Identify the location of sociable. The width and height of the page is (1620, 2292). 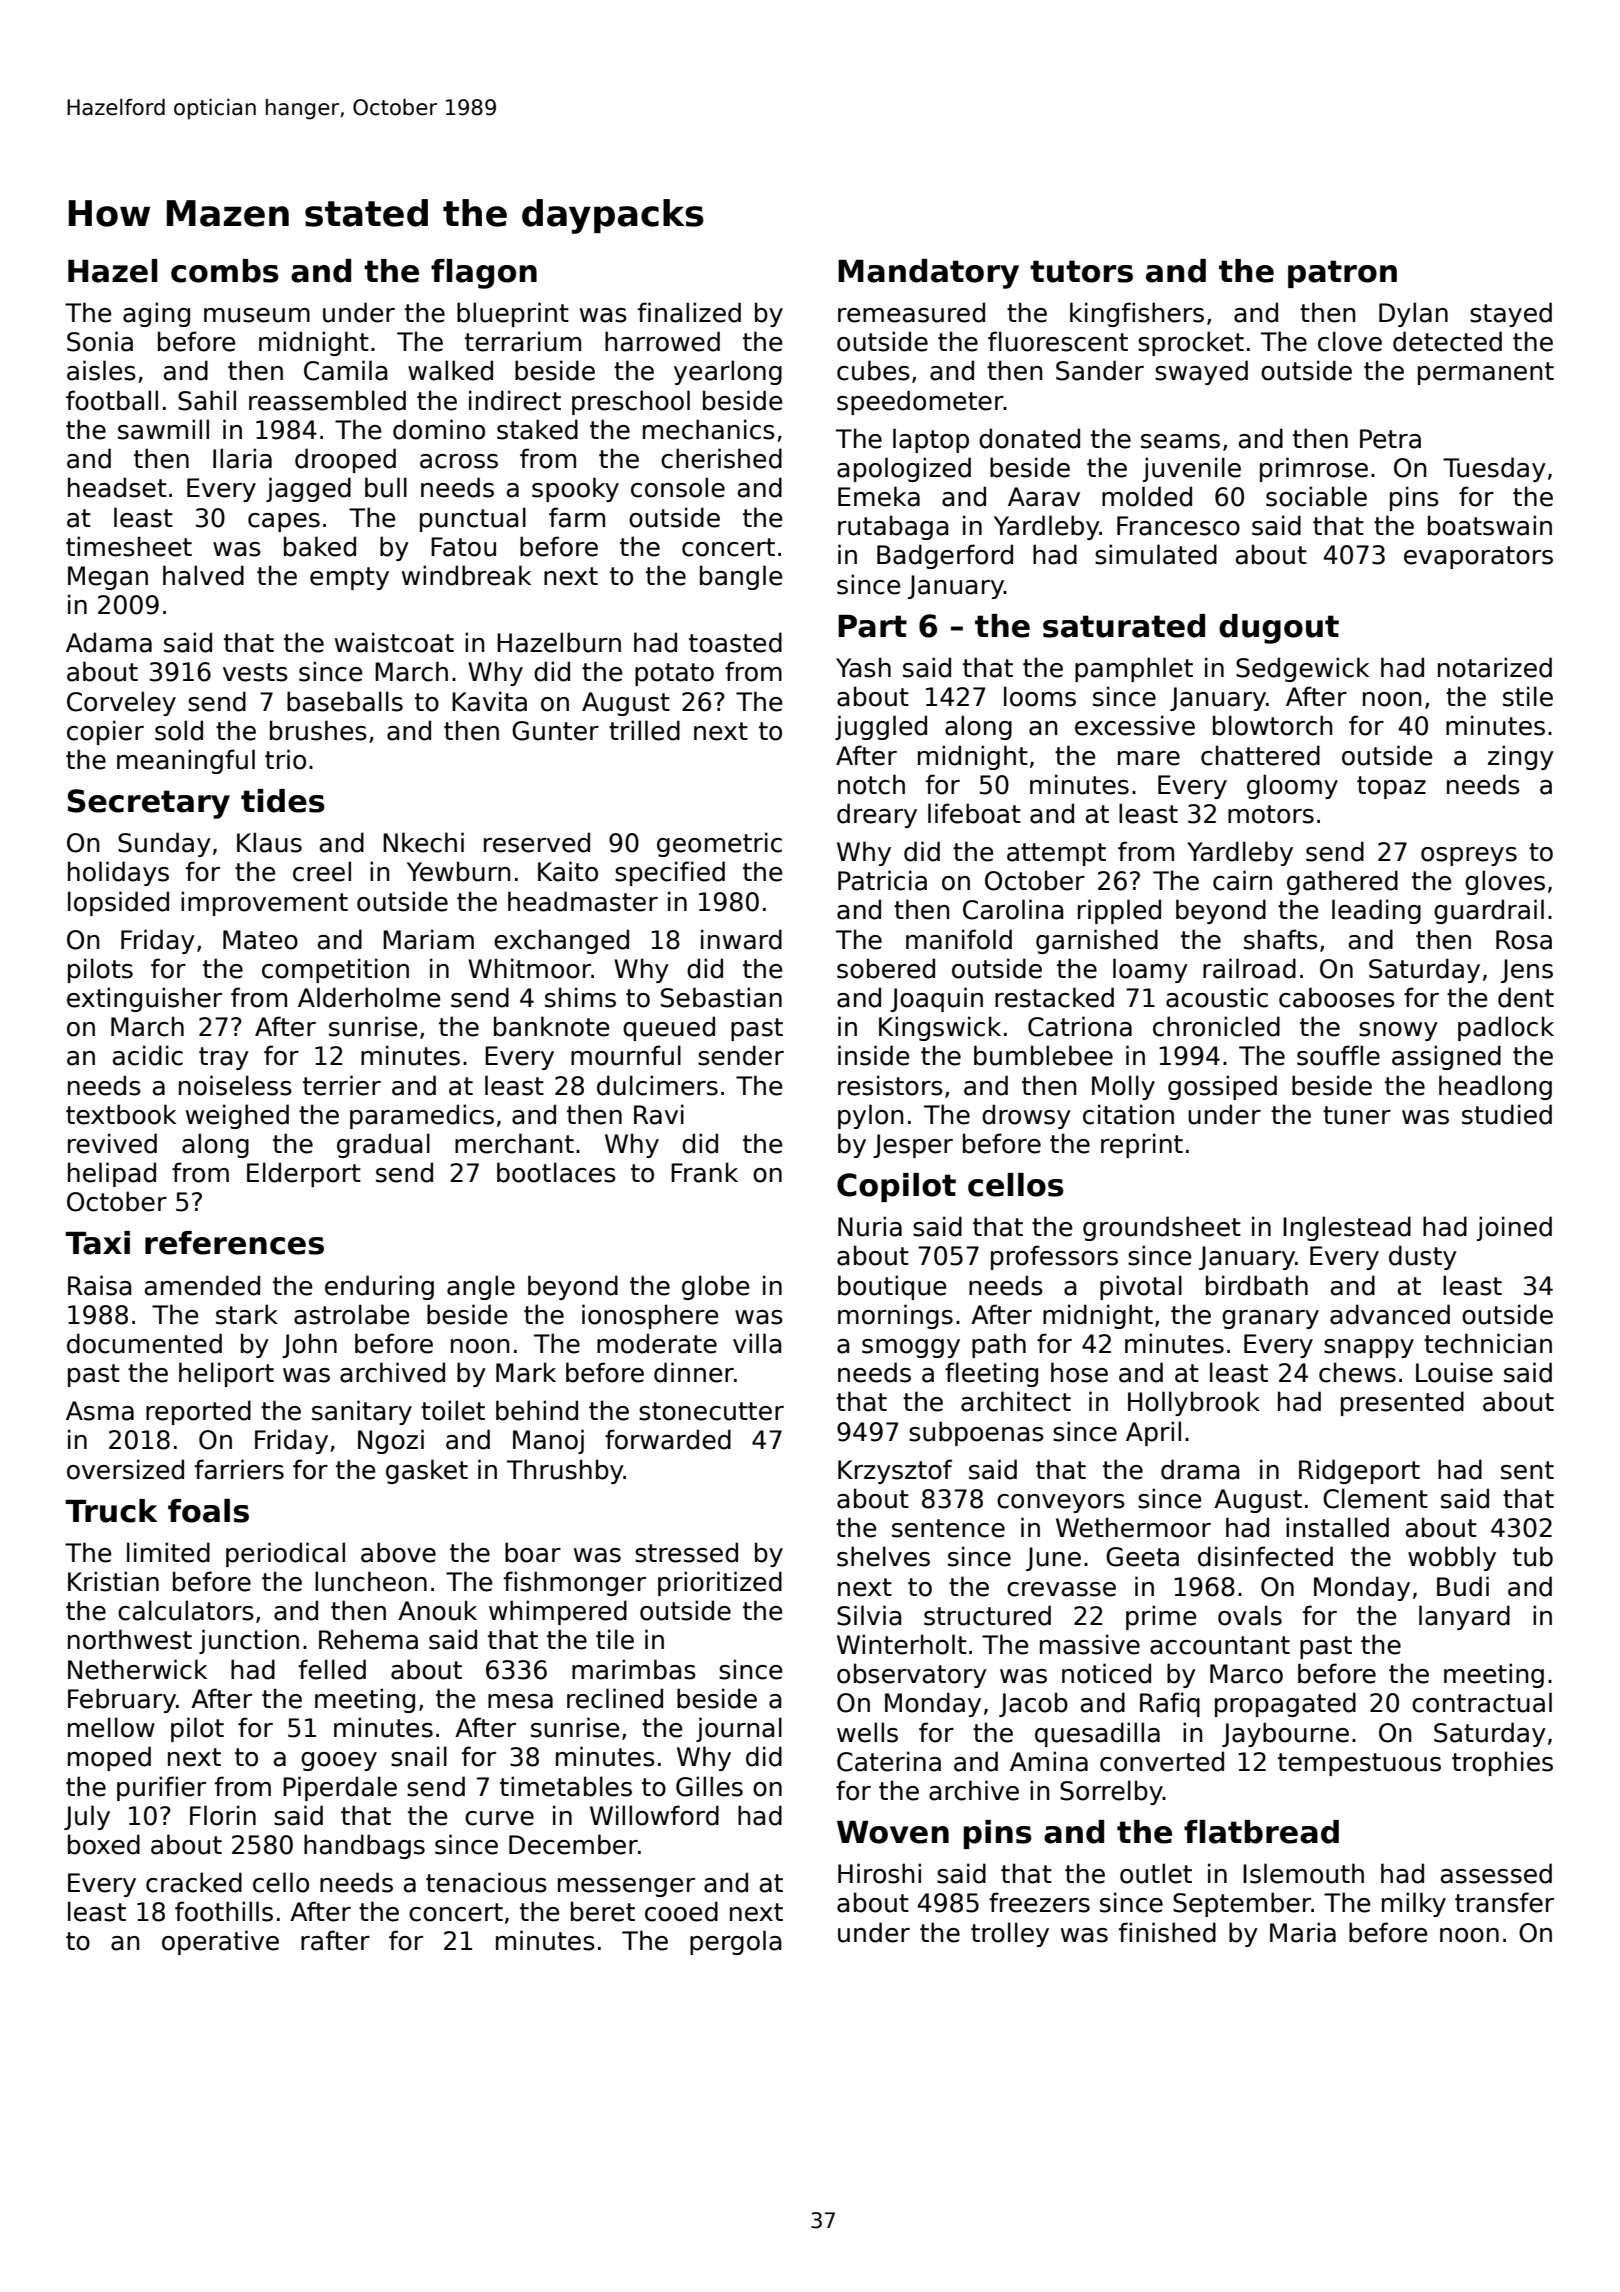
(1316, 496).
